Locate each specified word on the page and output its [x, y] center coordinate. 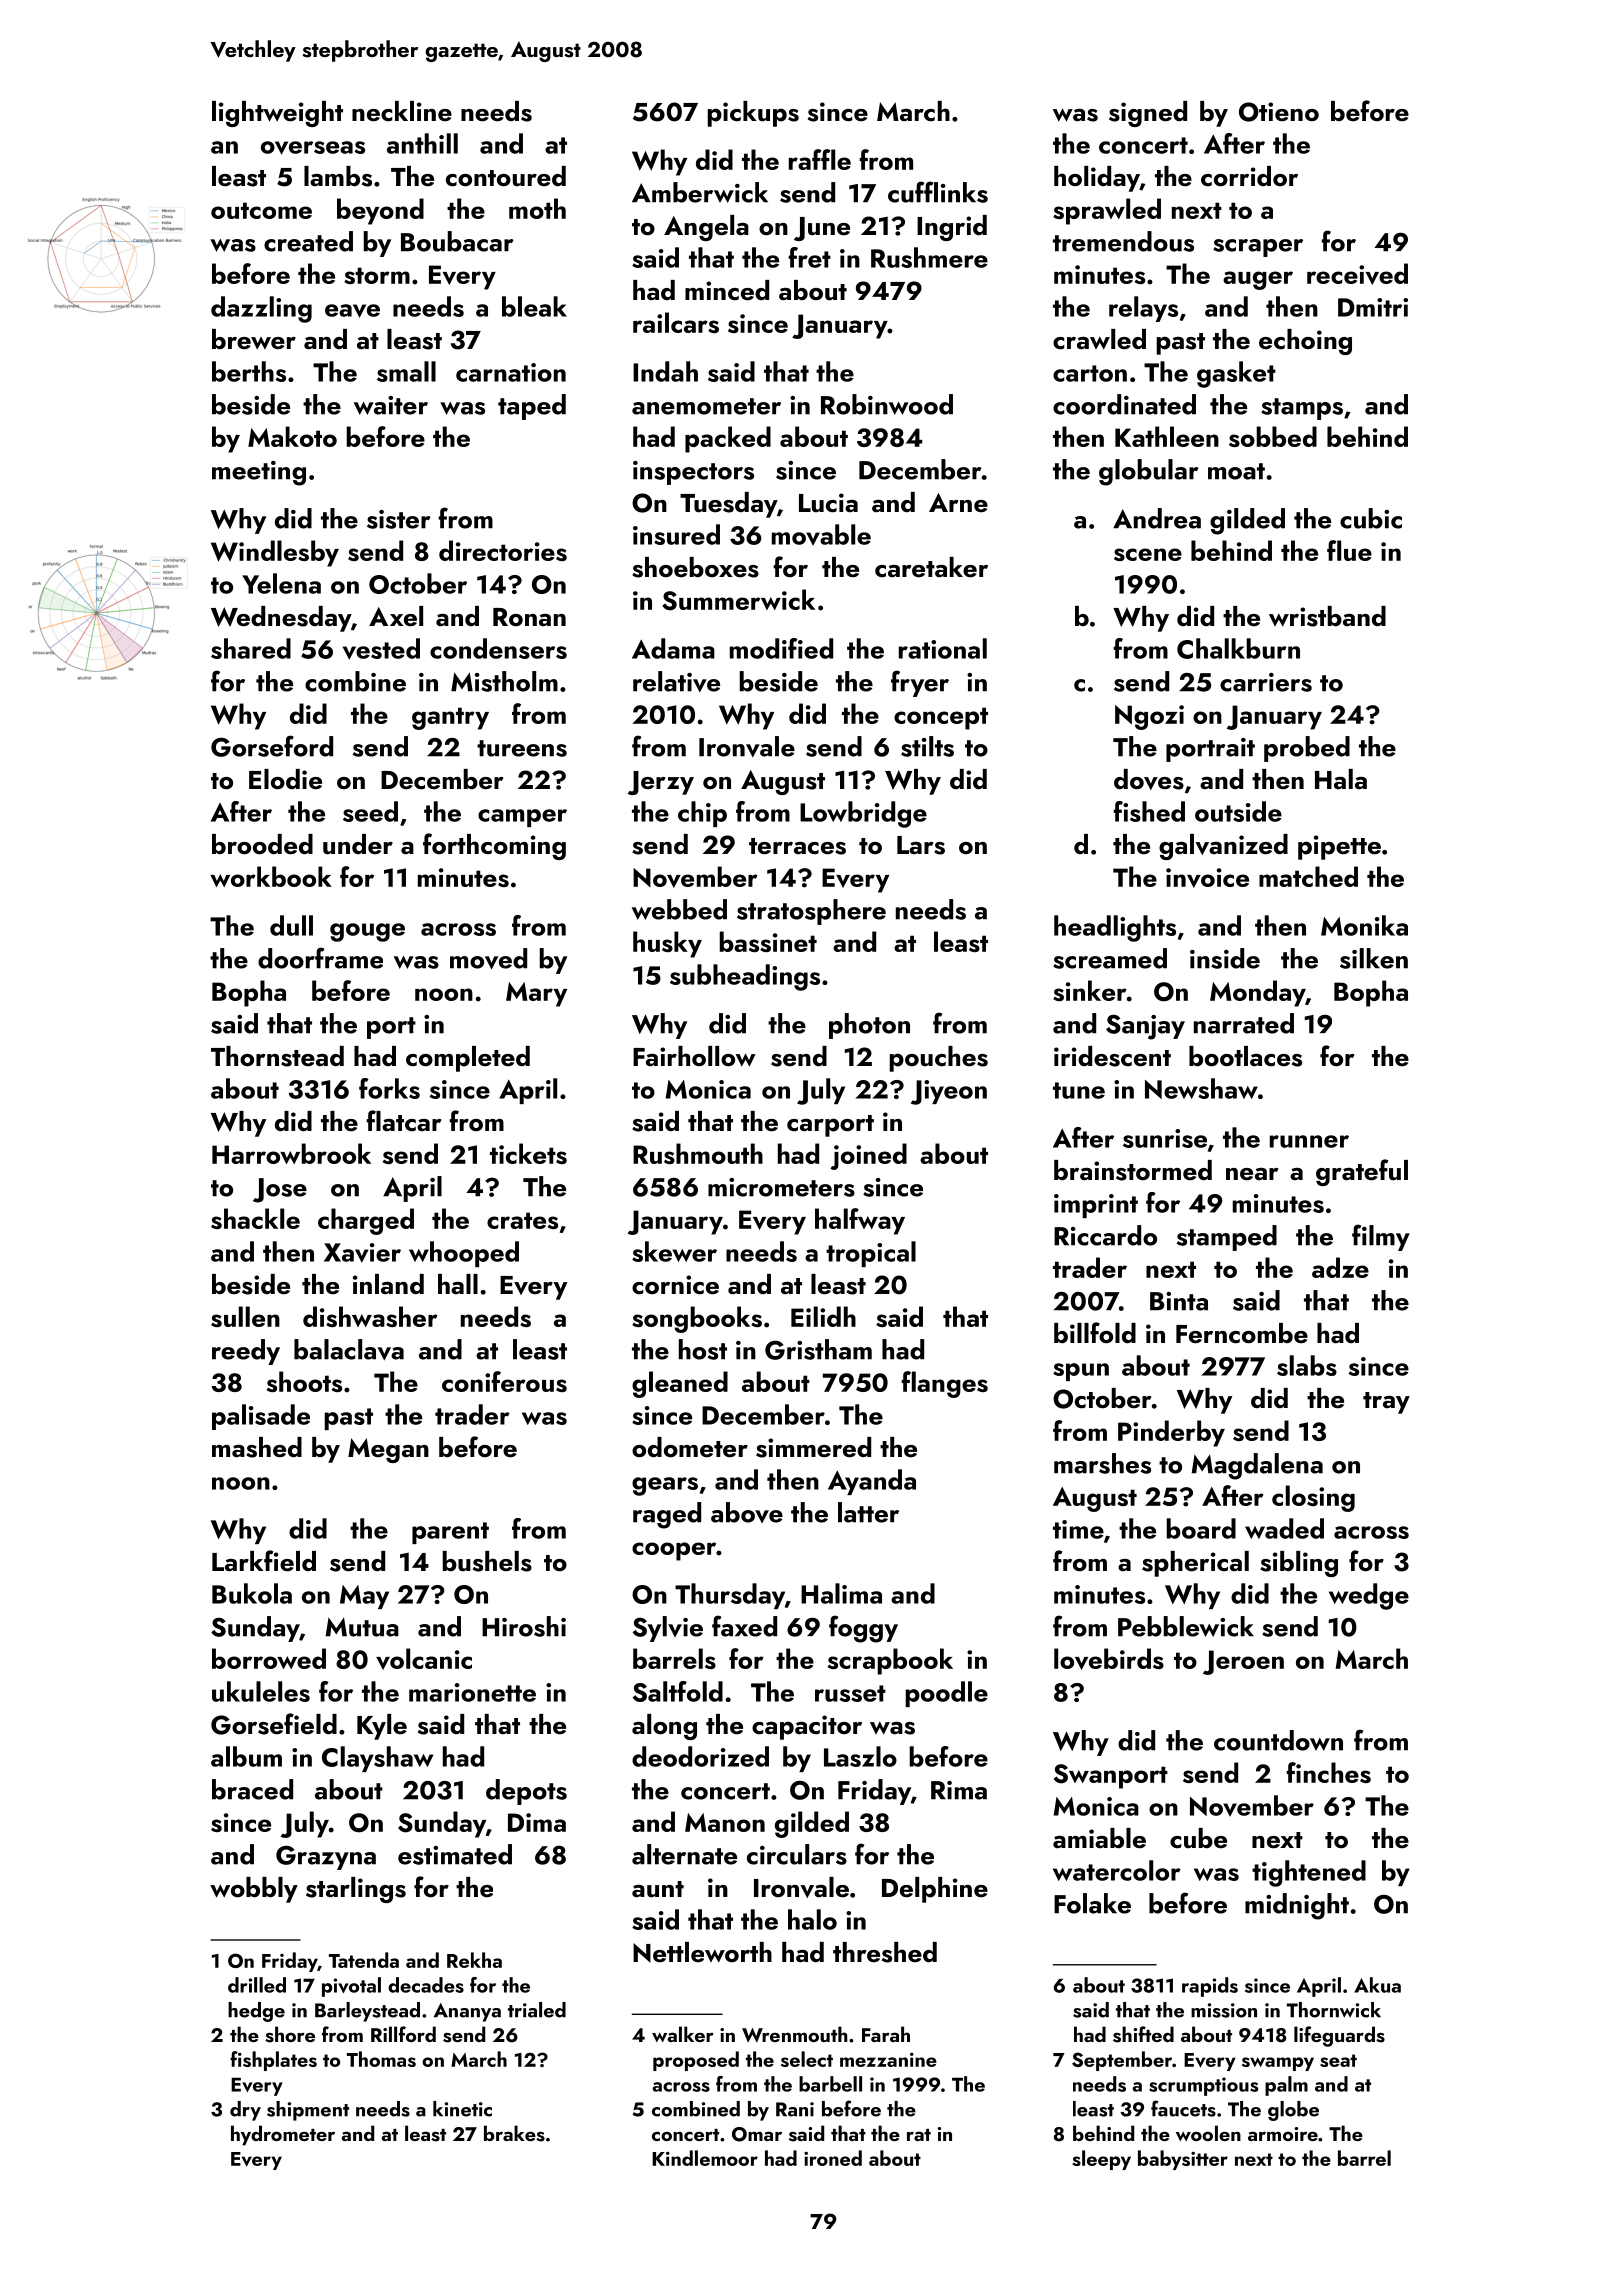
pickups [753, 114]
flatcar [403, 1120]
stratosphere [811, 912]
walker [683, 2034]
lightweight [277, 114]
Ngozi [1149, 717]
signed [1148, 114]
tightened [1309, 1873]
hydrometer [283, 2135]
